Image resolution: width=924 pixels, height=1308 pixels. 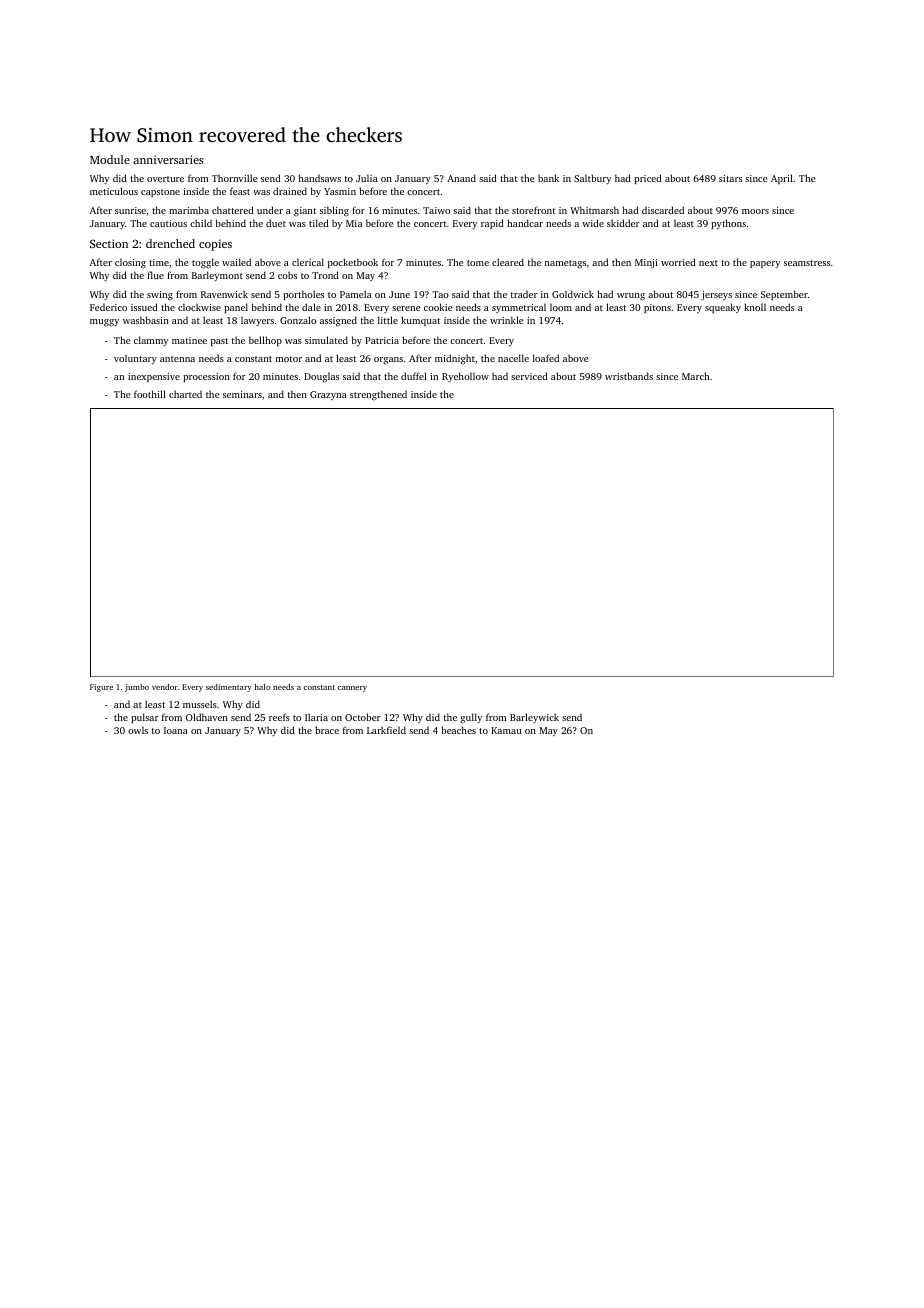 What do you see at coordinates (506, 730) in the image?
I see `Kamau` at bounding box center [506, 730].
